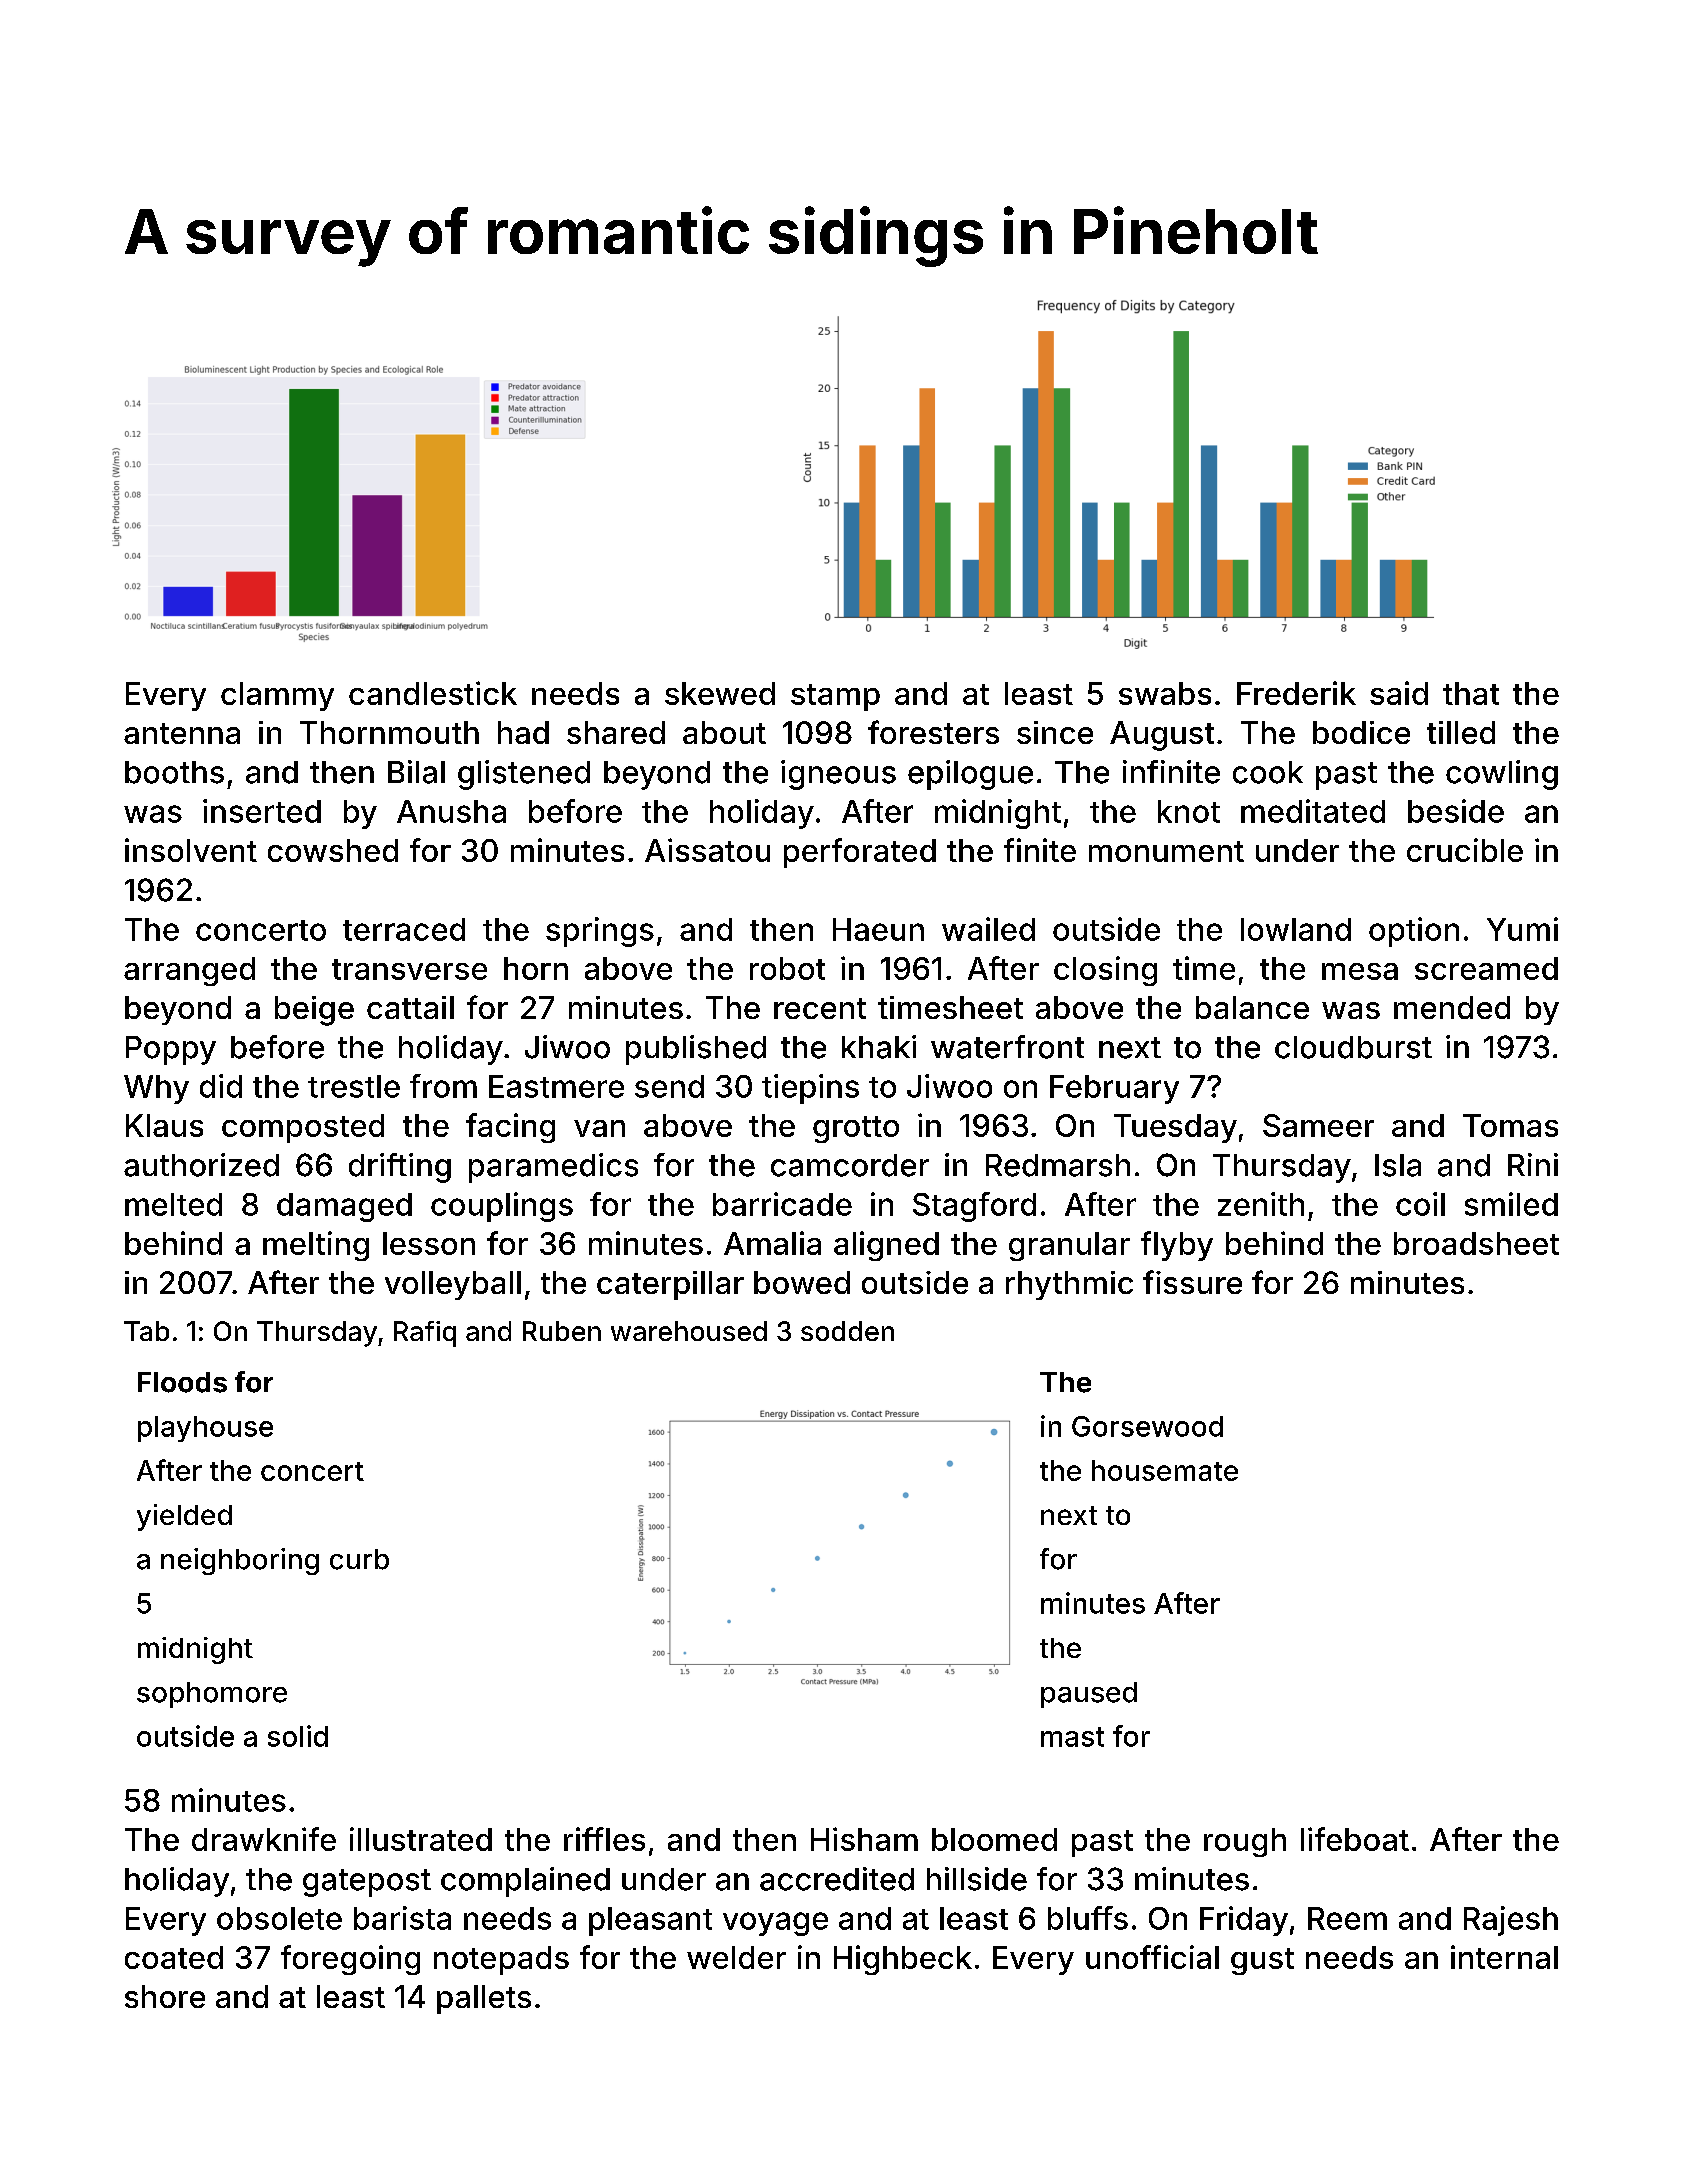  I want to click on perforated, so click(860, 853).
